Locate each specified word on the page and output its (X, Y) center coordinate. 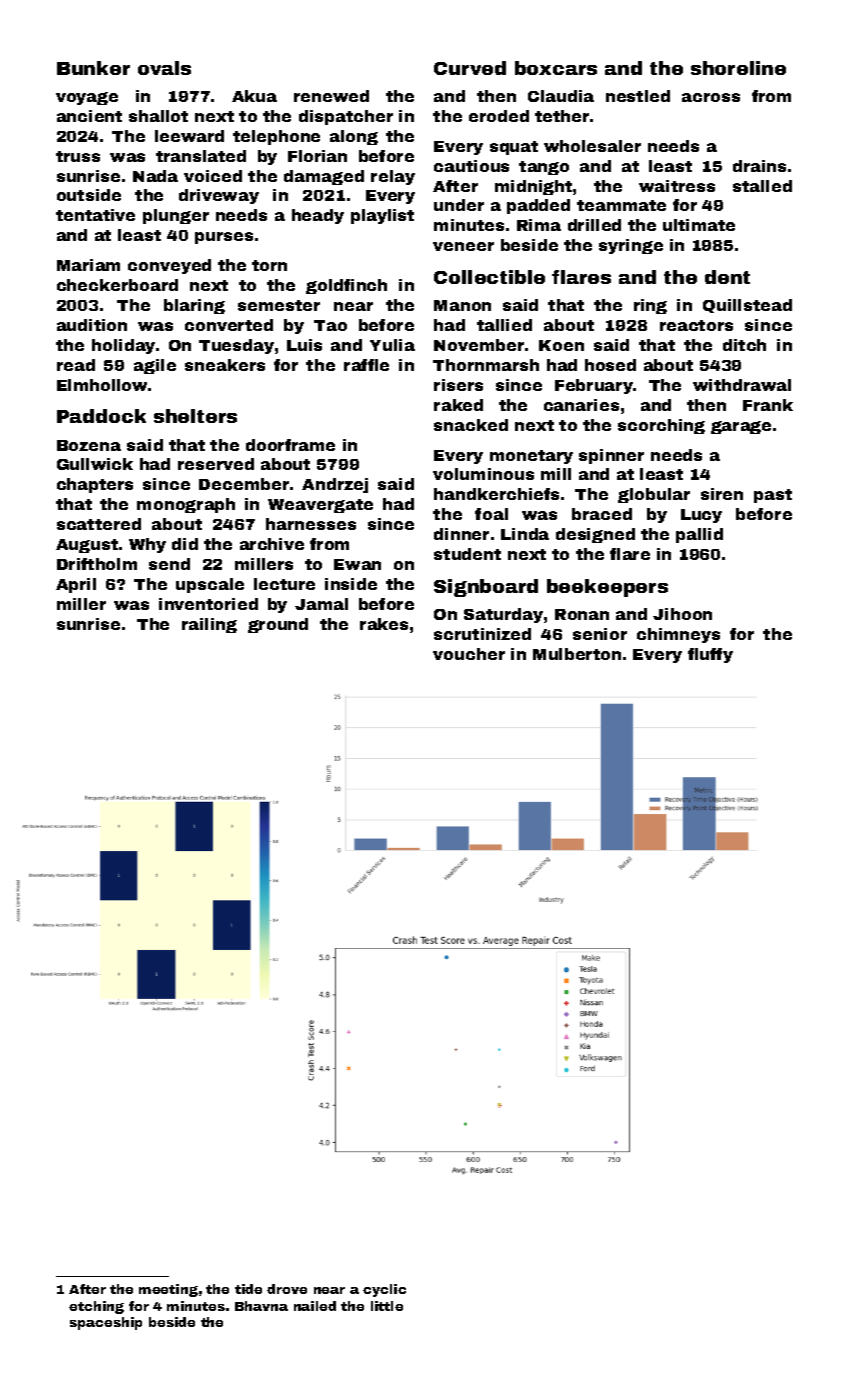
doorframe (290, 445)
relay (393, 177)
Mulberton (577, 654)
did (185, 544)
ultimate (699, 225)
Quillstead (747, 306)
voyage (87, 98)
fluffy (710, 655)
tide (248, 1289)
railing (209, 625)
